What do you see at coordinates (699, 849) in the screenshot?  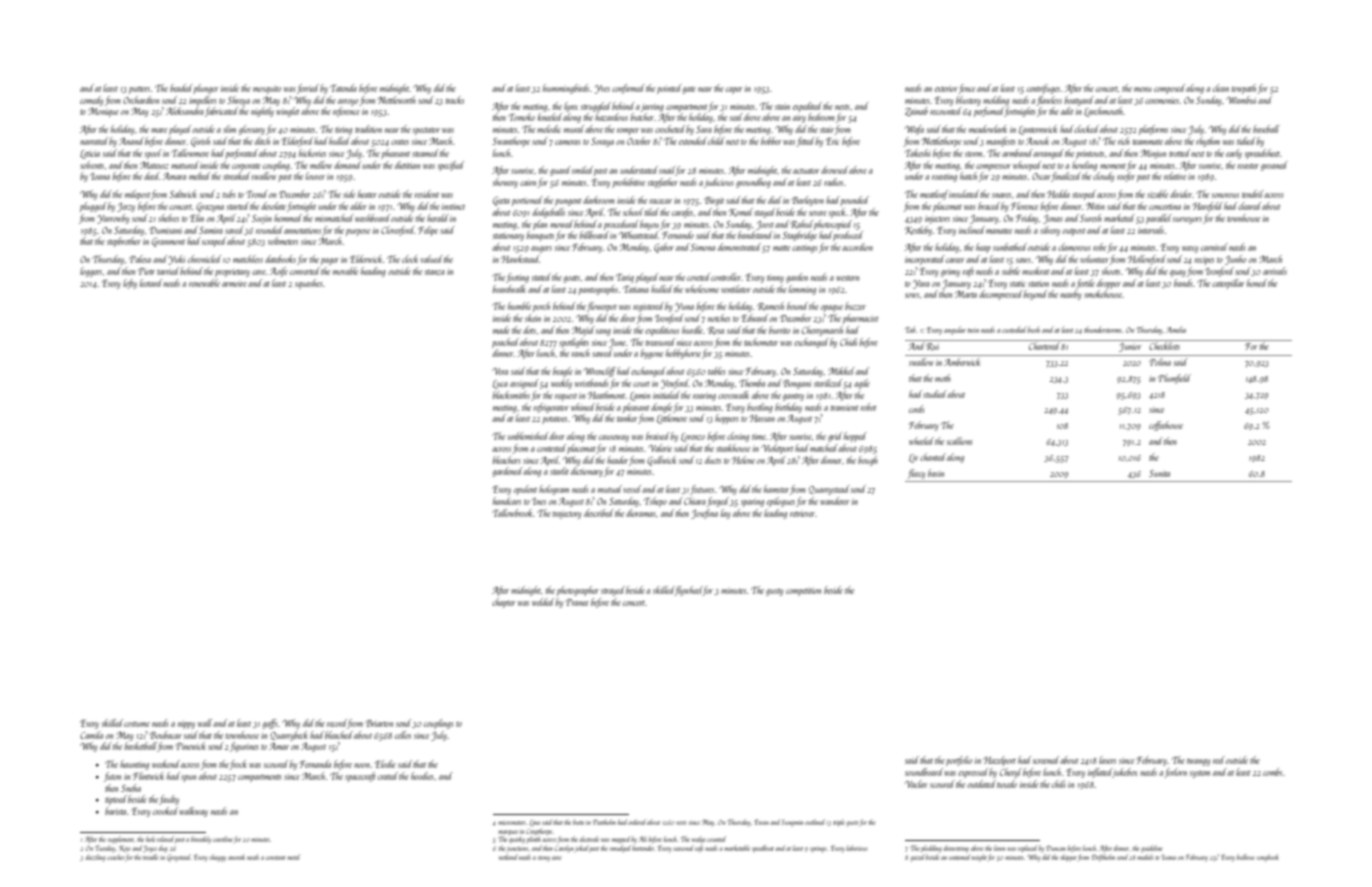 I see `safe` at bounding box center [699, 849].
